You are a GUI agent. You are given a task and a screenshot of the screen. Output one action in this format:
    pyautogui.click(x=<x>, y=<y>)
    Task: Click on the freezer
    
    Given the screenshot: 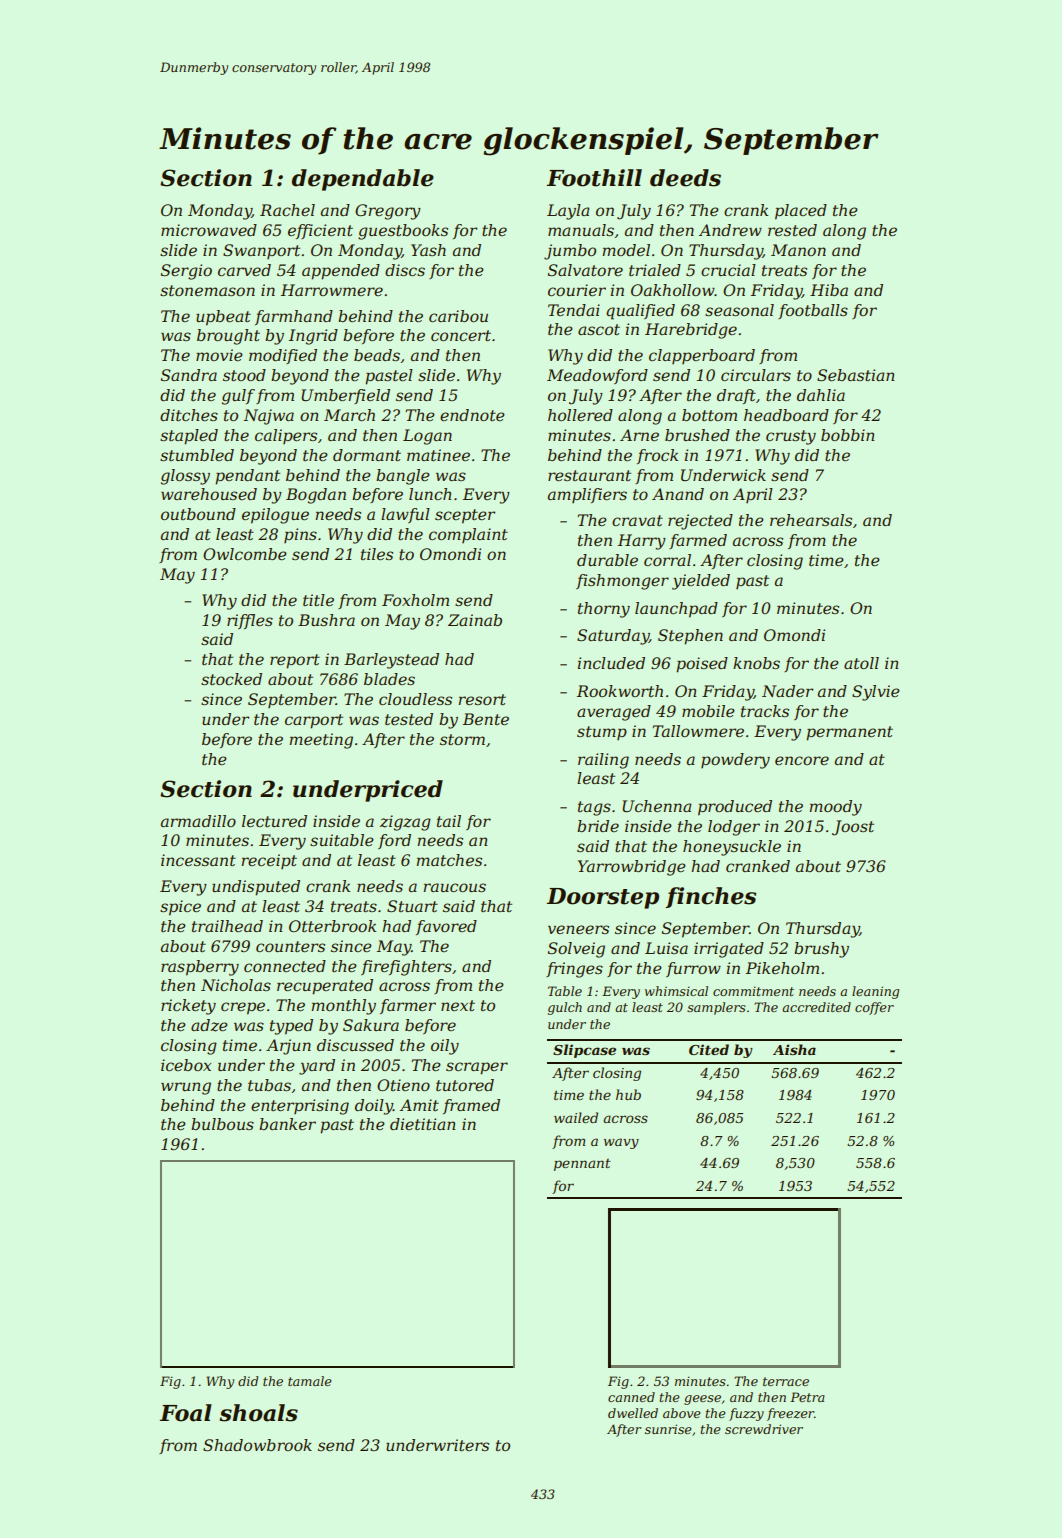 What is the action you would take?
    pyautogui.click(x=790, y=1414)
